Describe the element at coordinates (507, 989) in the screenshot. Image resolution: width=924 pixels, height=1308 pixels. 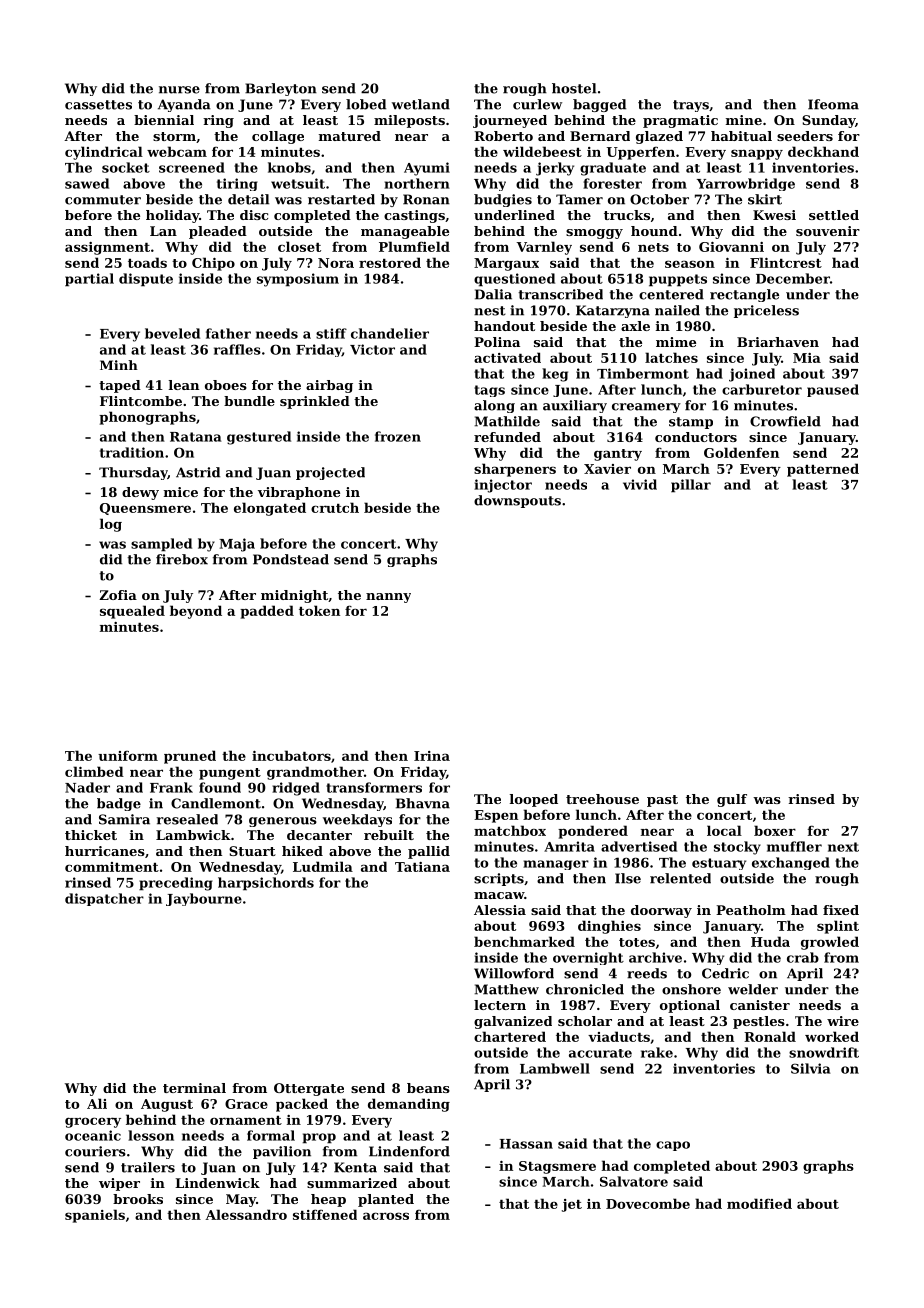
I see `Matthew` at that location.
